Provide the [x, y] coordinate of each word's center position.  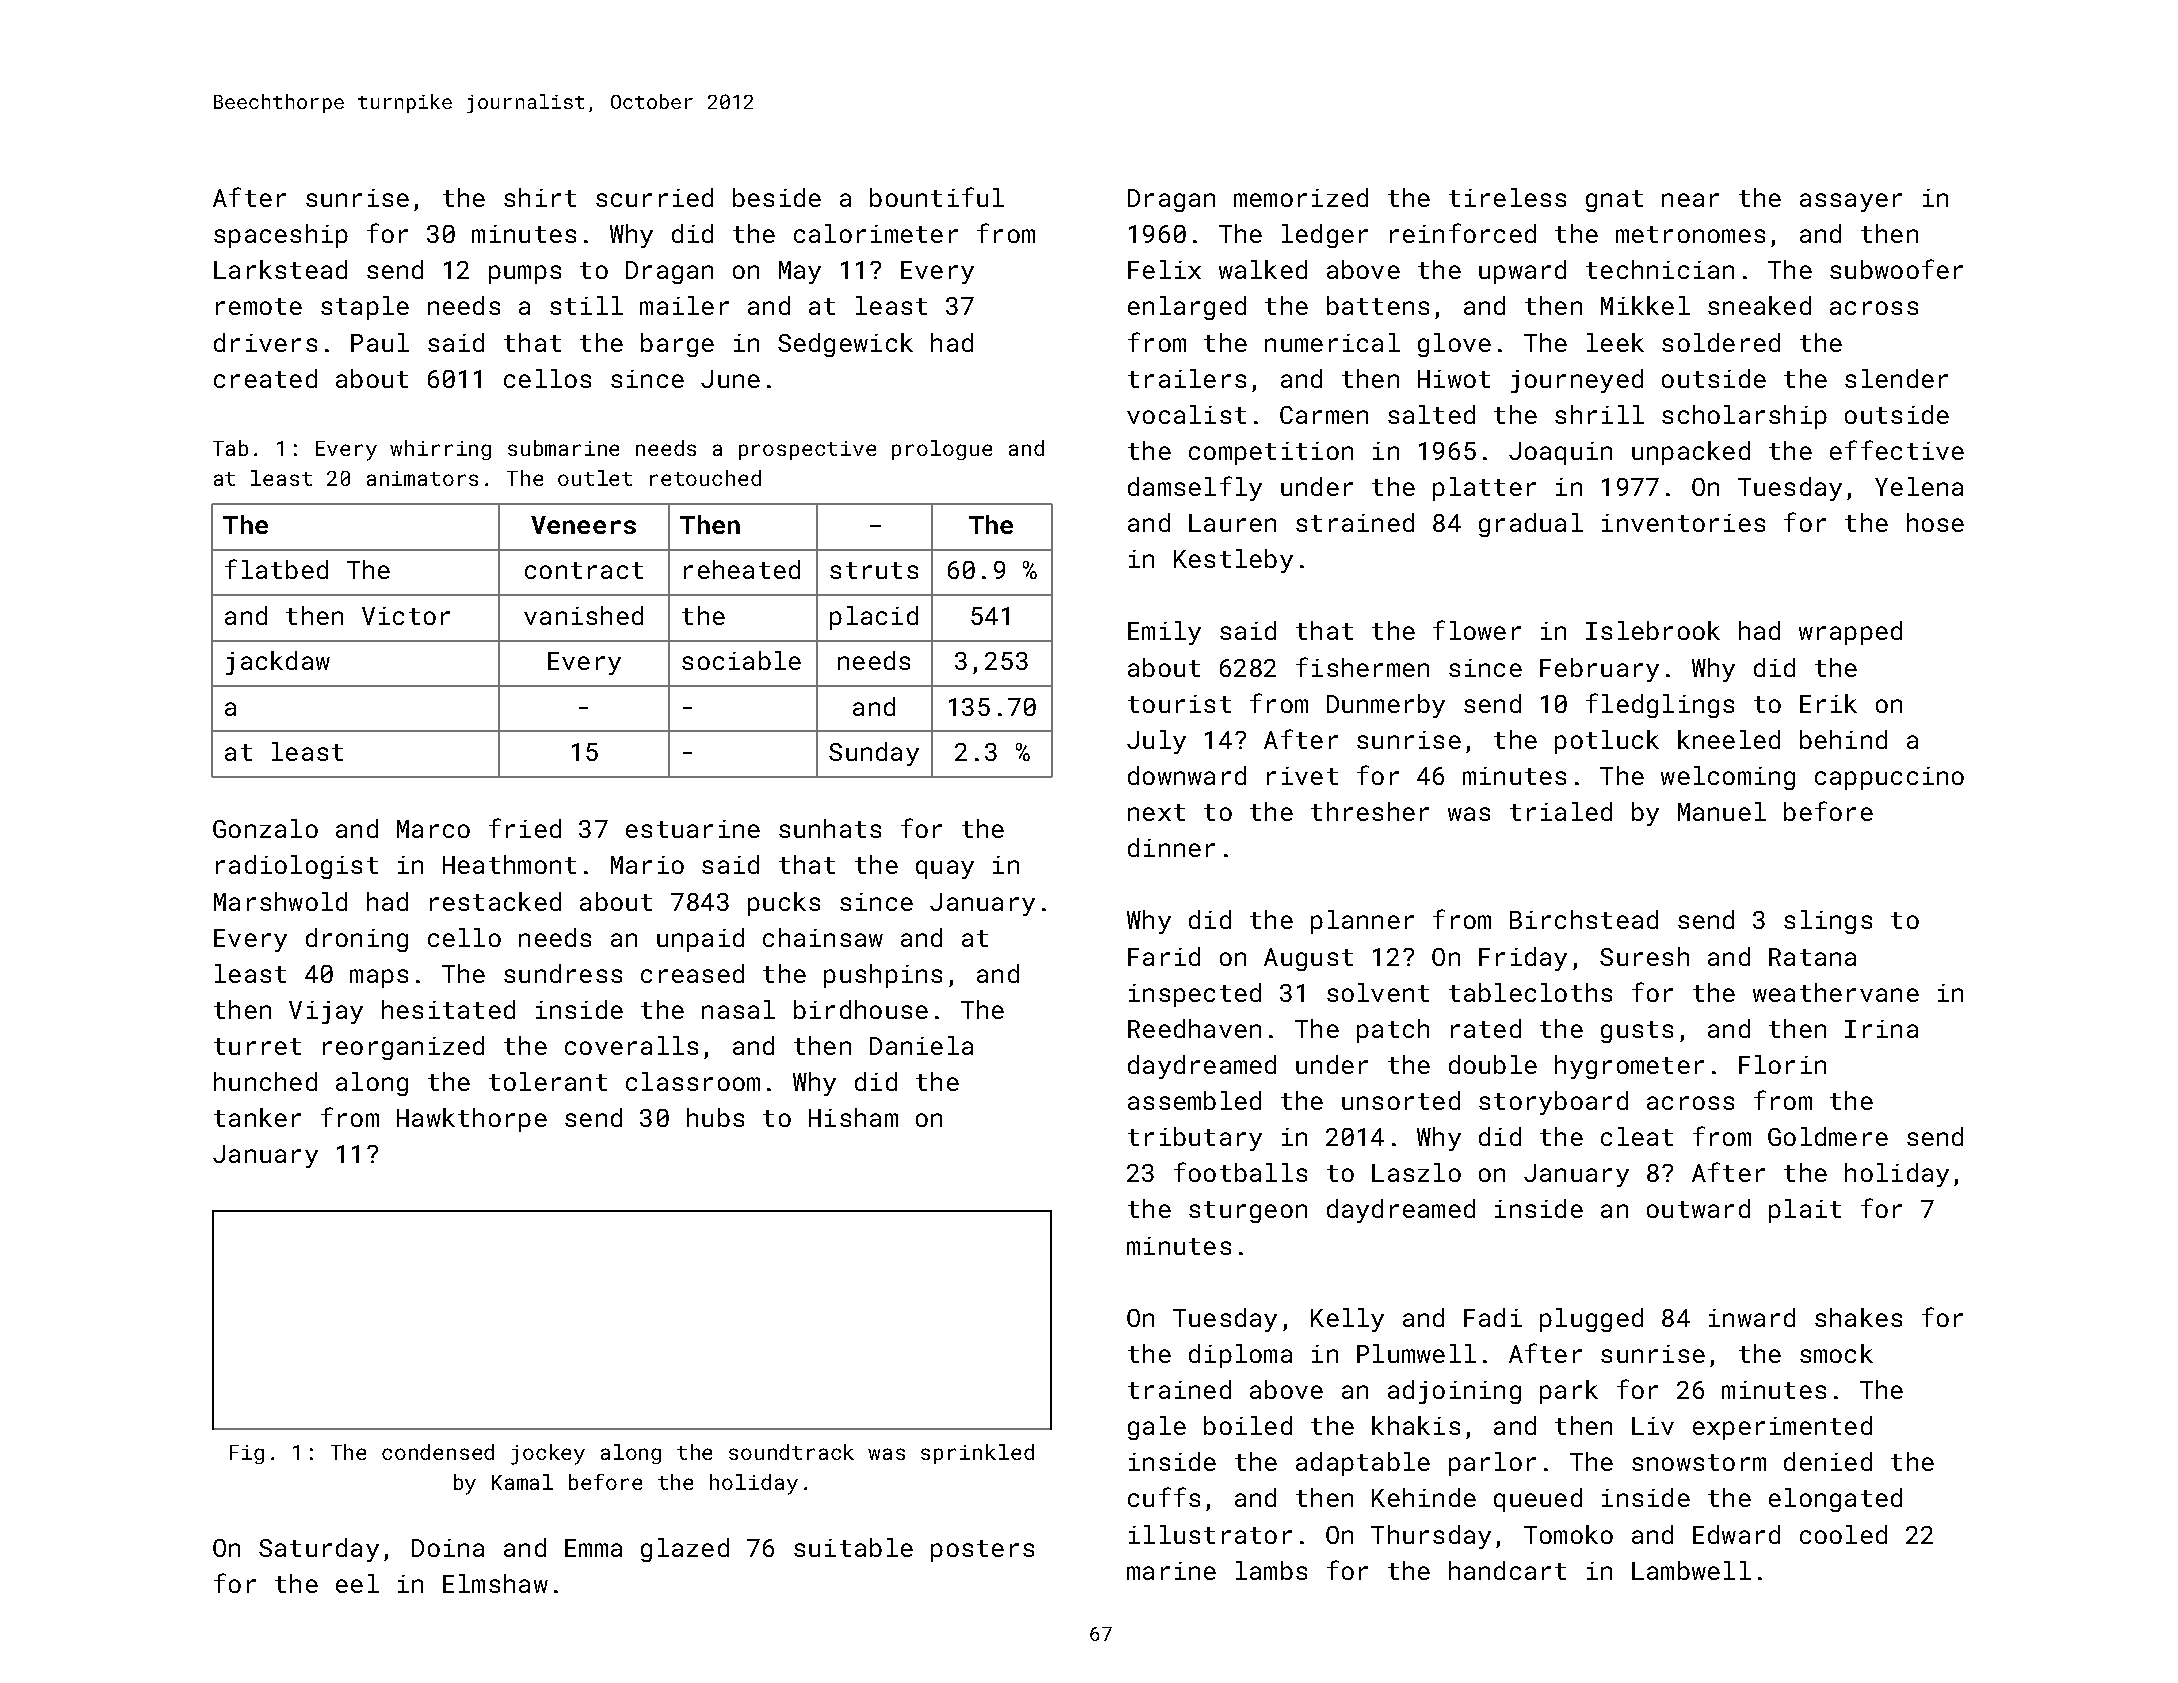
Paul [380, 342]
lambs [1271, 1570]
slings [1828, 922]
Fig [247, 1454]
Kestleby [1233, 561]
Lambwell [1691, 1570]
